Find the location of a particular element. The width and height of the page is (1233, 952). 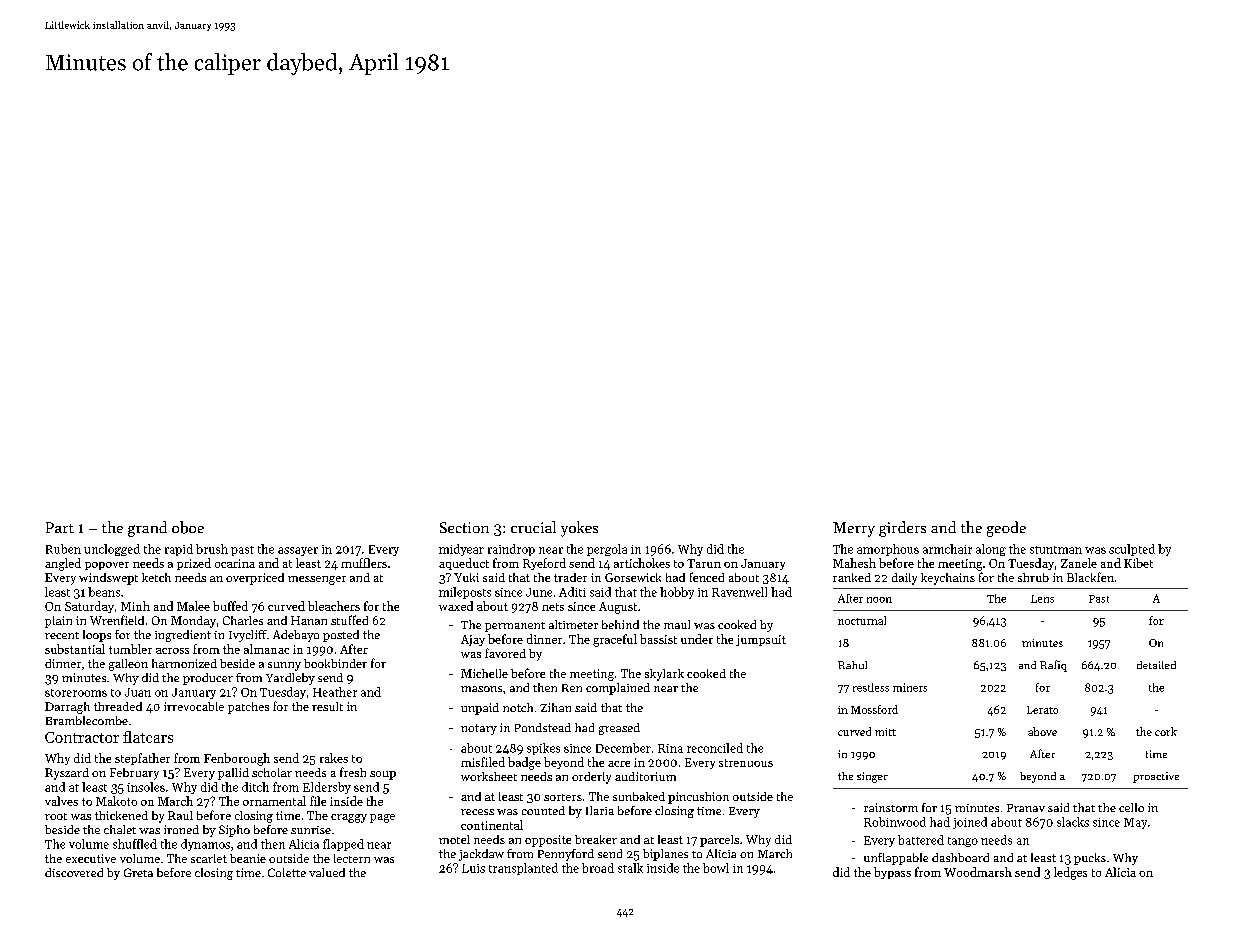

yokes is located at coordinates (579, 529).
